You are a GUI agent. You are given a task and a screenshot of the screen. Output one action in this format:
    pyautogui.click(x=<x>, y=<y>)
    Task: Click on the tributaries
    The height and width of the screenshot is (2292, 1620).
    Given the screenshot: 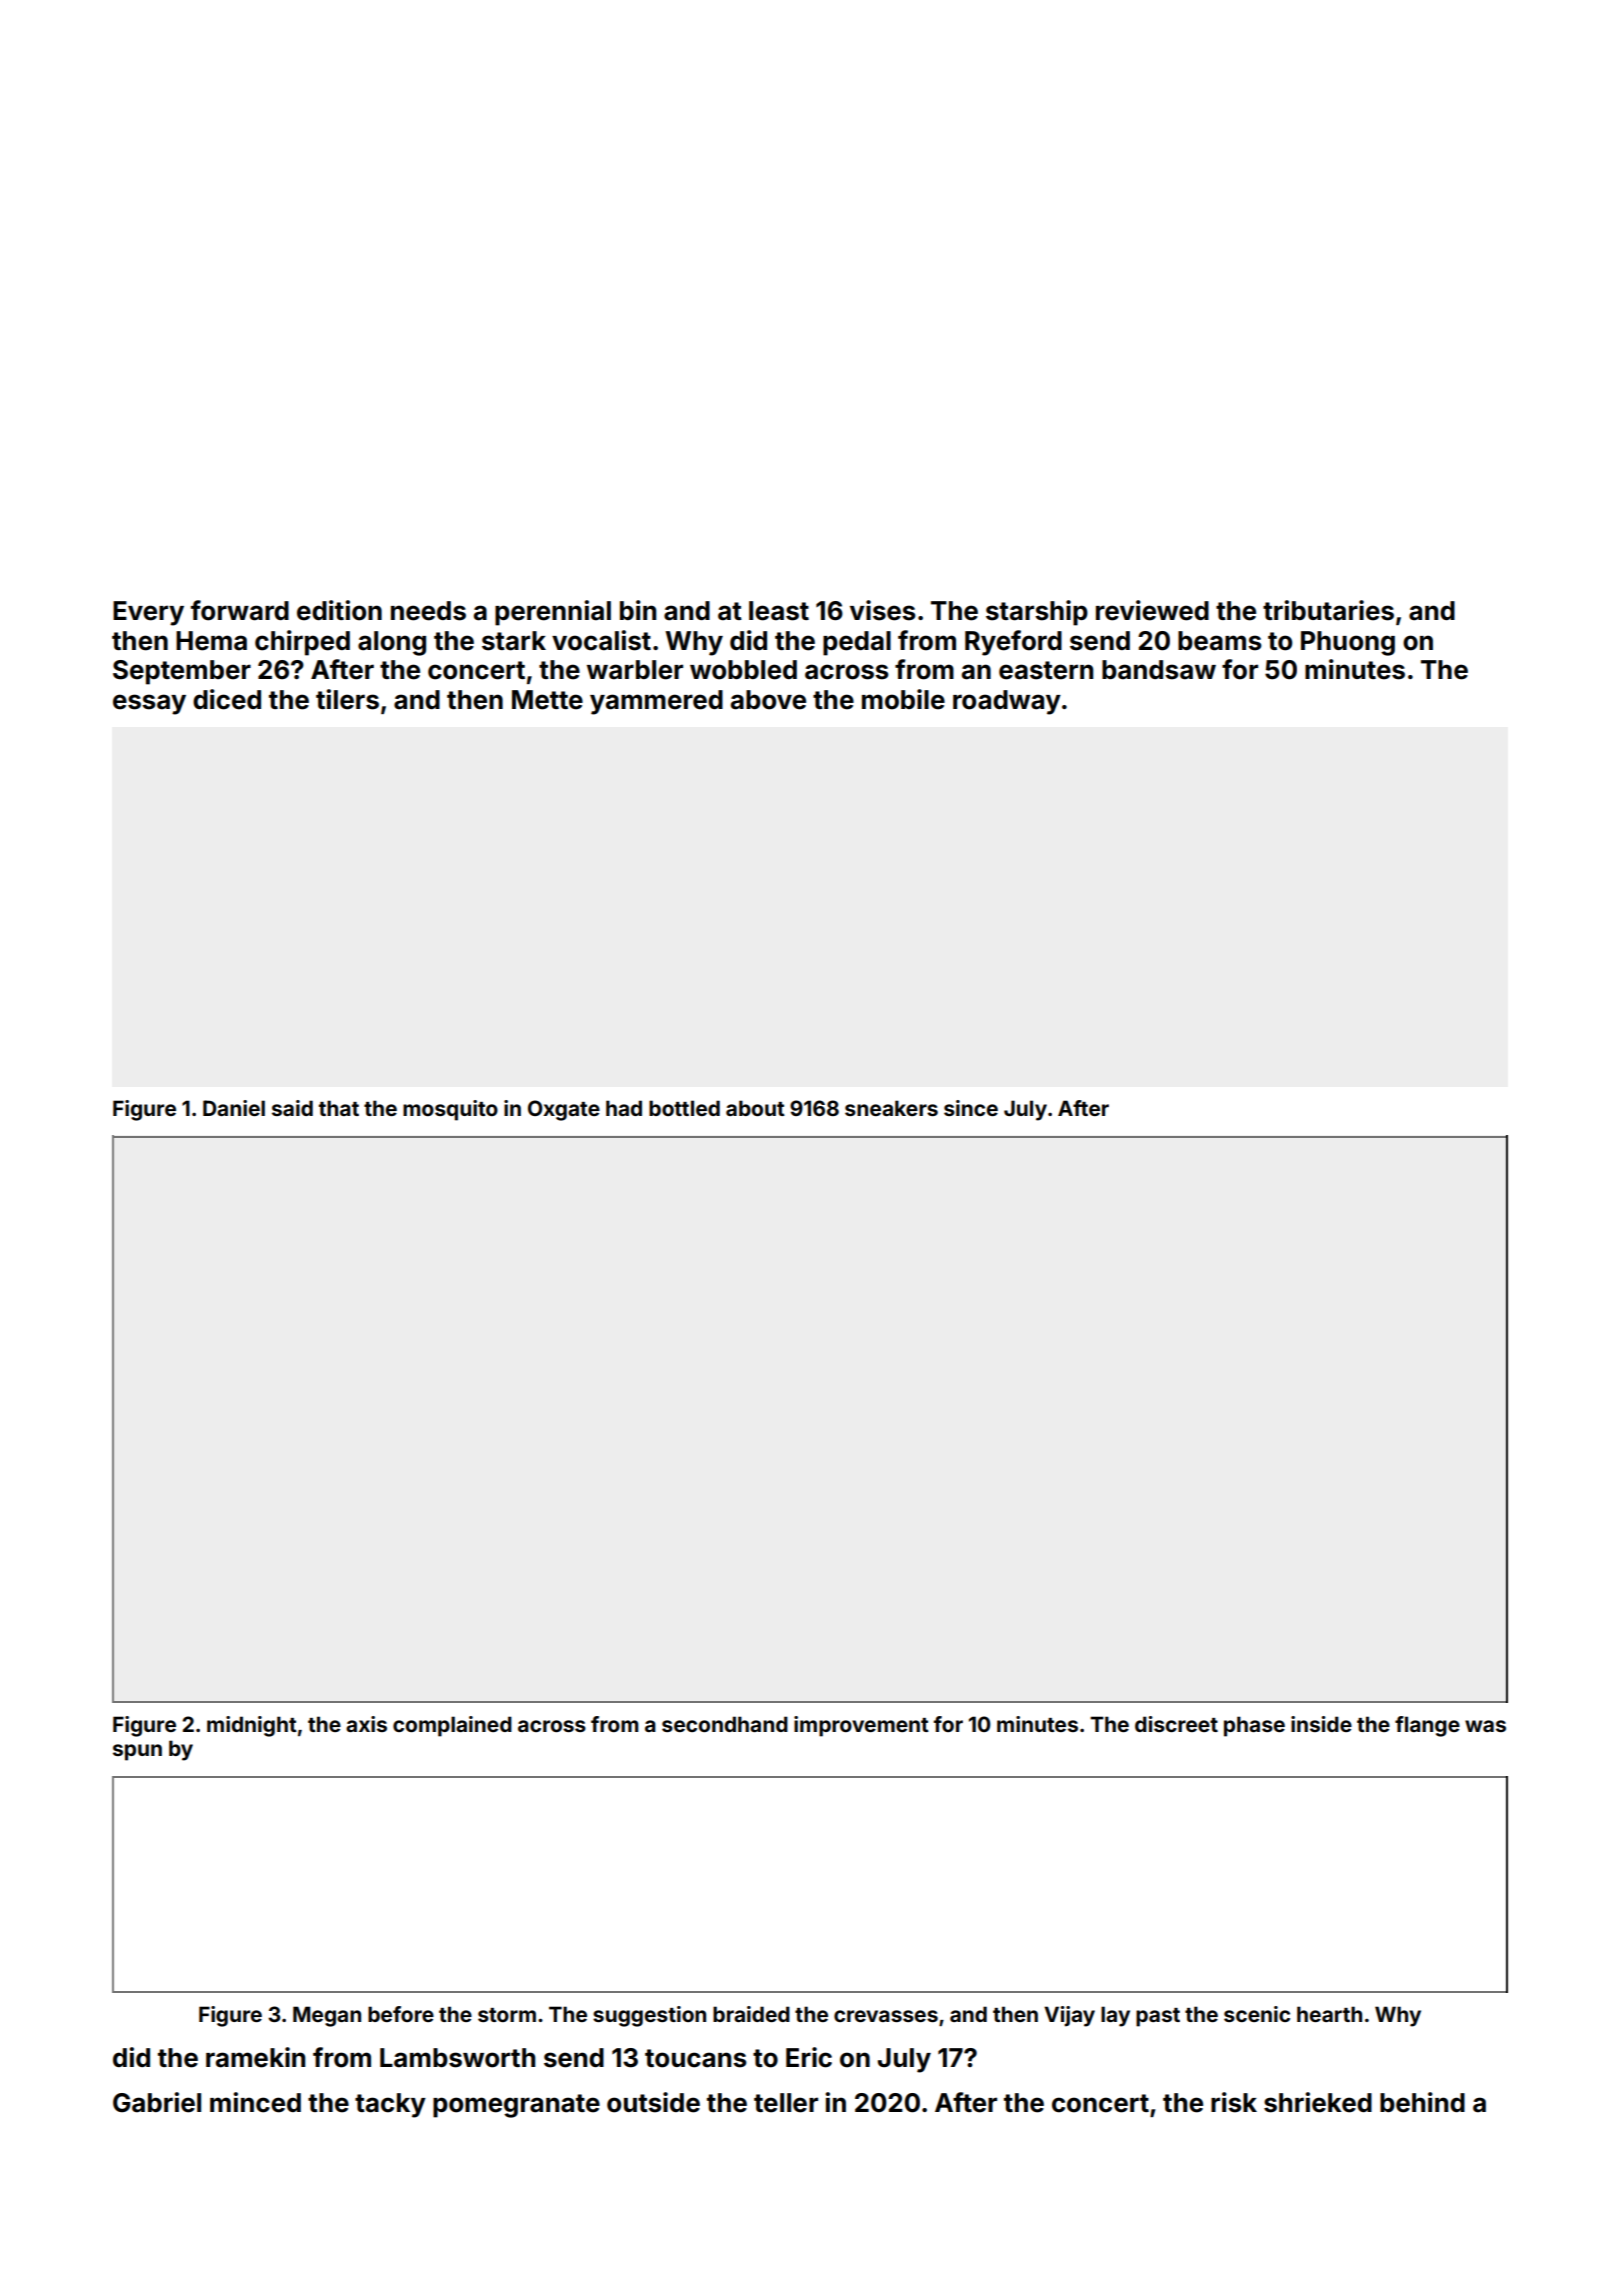 What is the action you would take?
    pyautogui.click(x=1328, y=610)
